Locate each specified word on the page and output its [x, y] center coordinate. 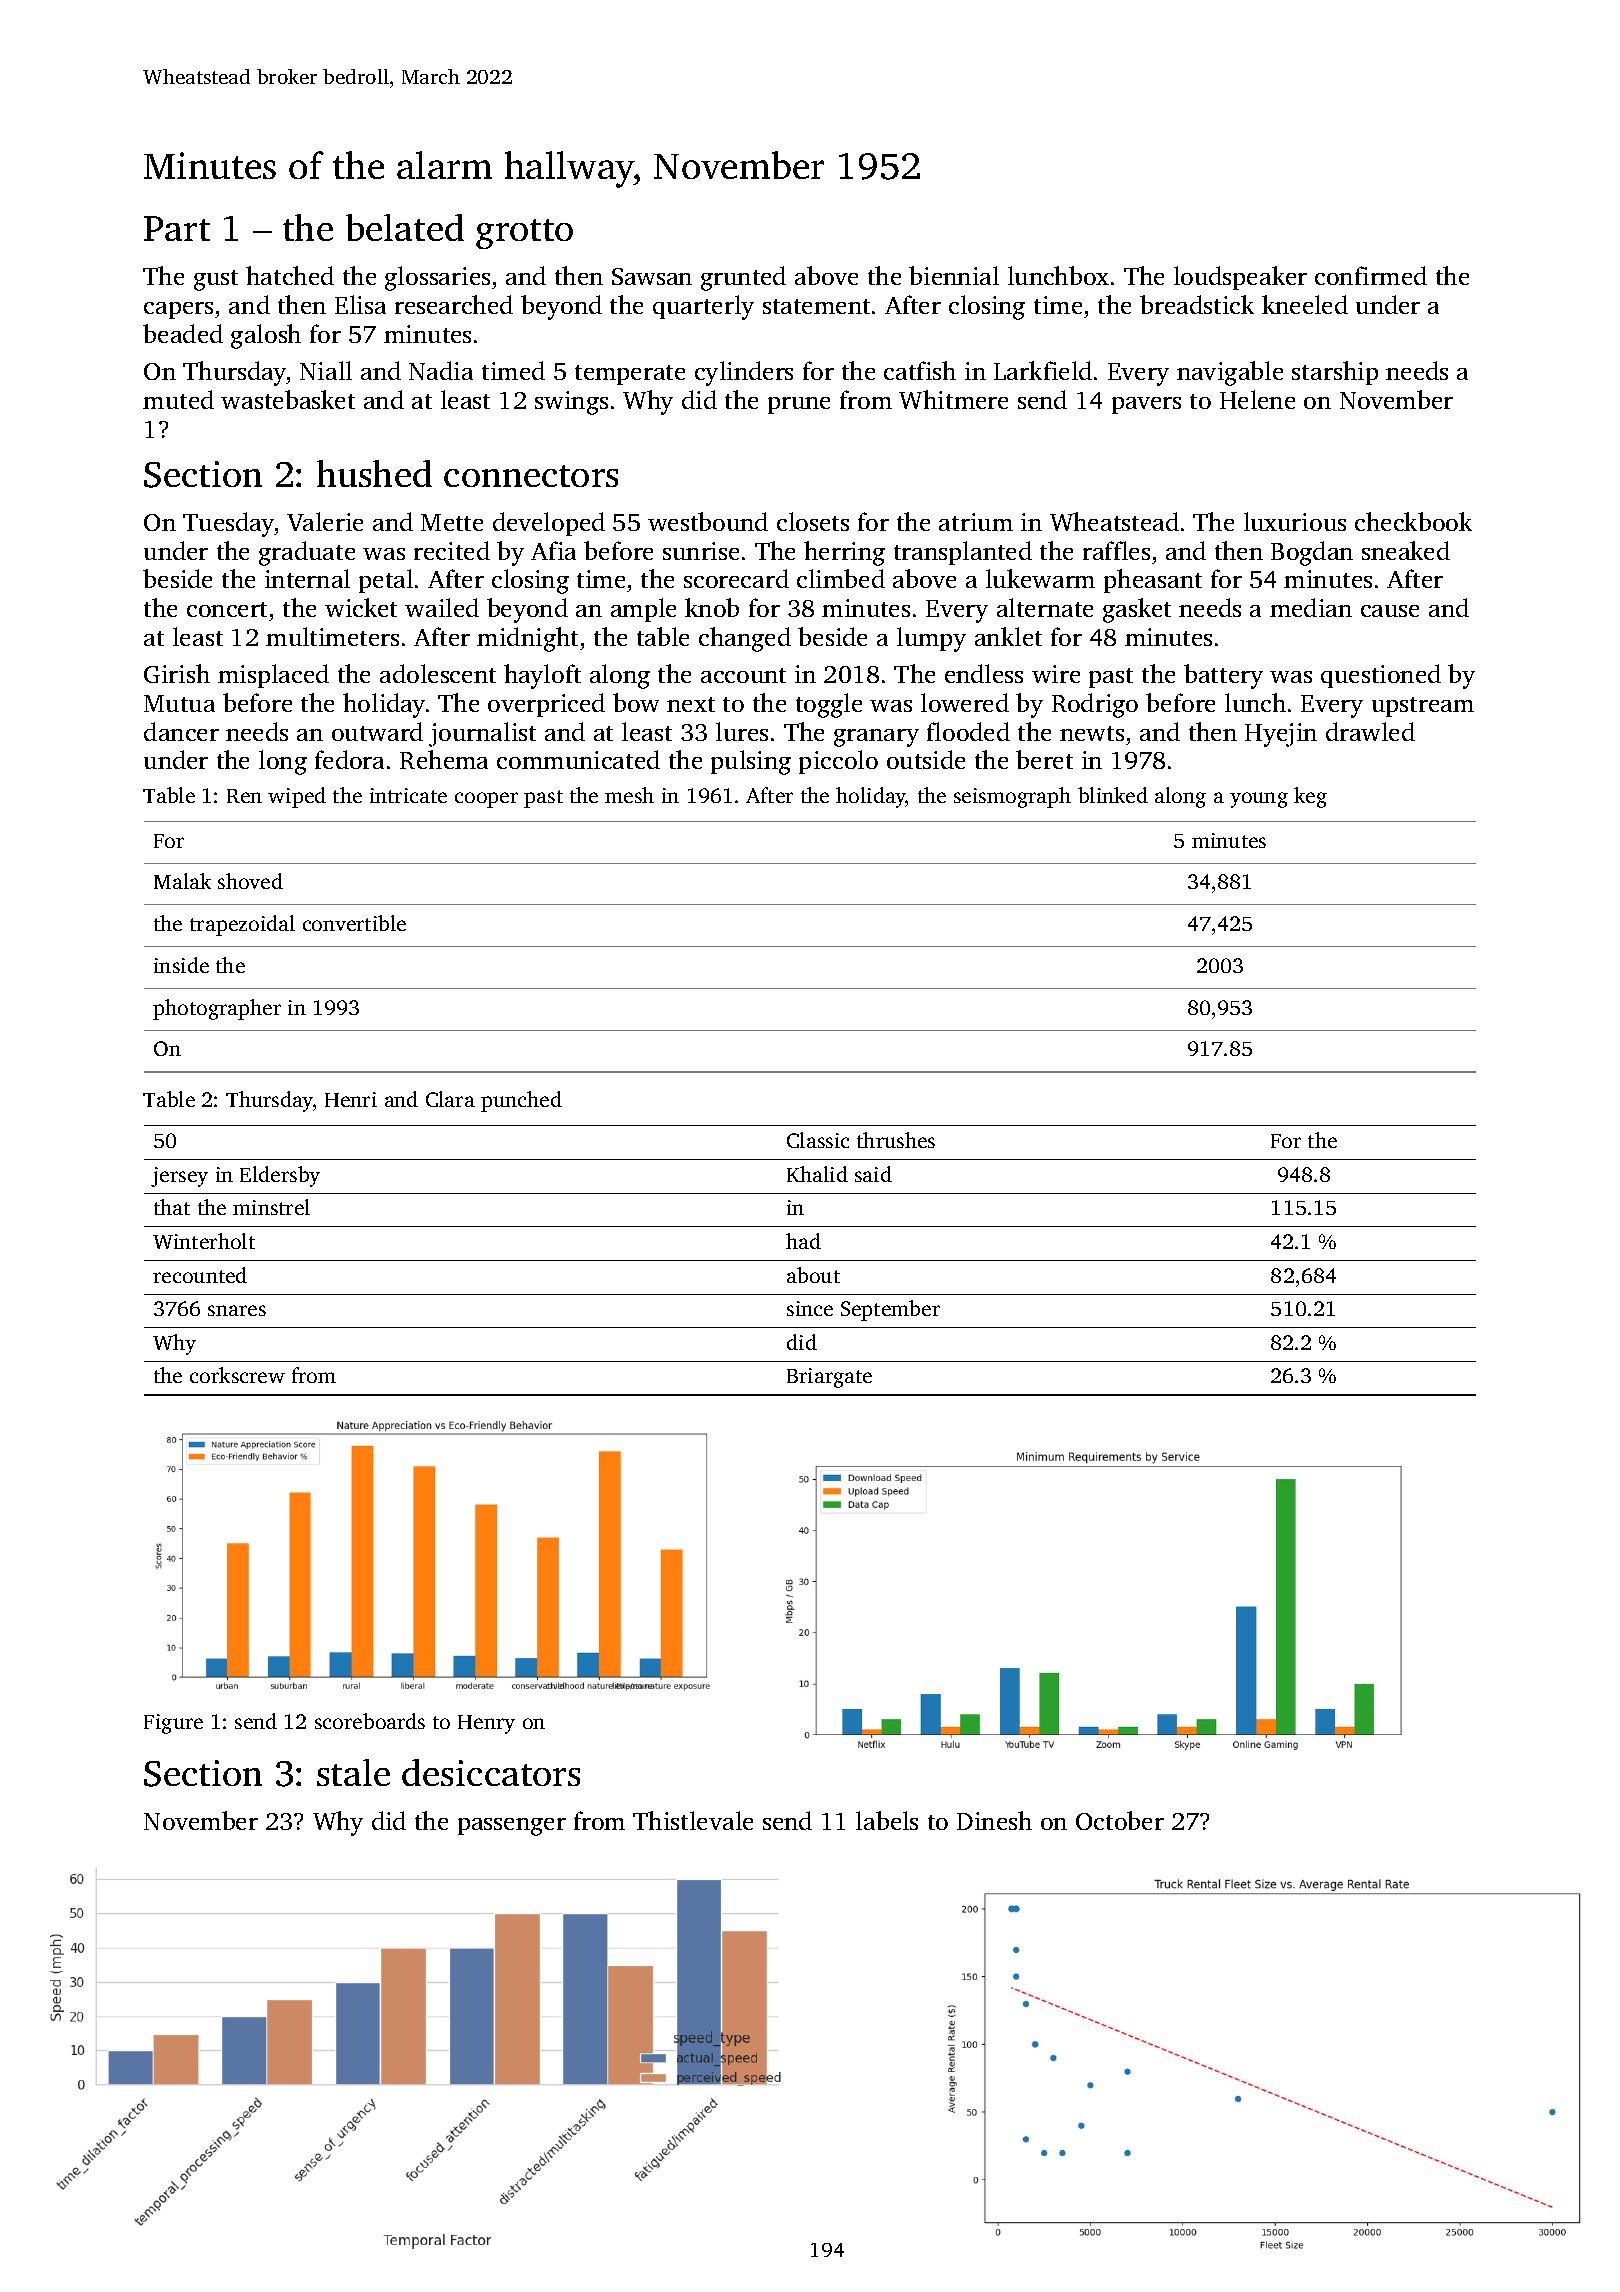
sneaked [1406, 550]
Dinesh [994, 1820]
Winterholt [204, 1241]
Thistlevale [693, 1820]
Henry [486, 1724]
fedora [349, 759]
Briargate [829, 1378]
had [803, 1241]
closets [813, 521]
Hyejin [1281, 735]
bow [636, 702]
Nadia [441, 370]
